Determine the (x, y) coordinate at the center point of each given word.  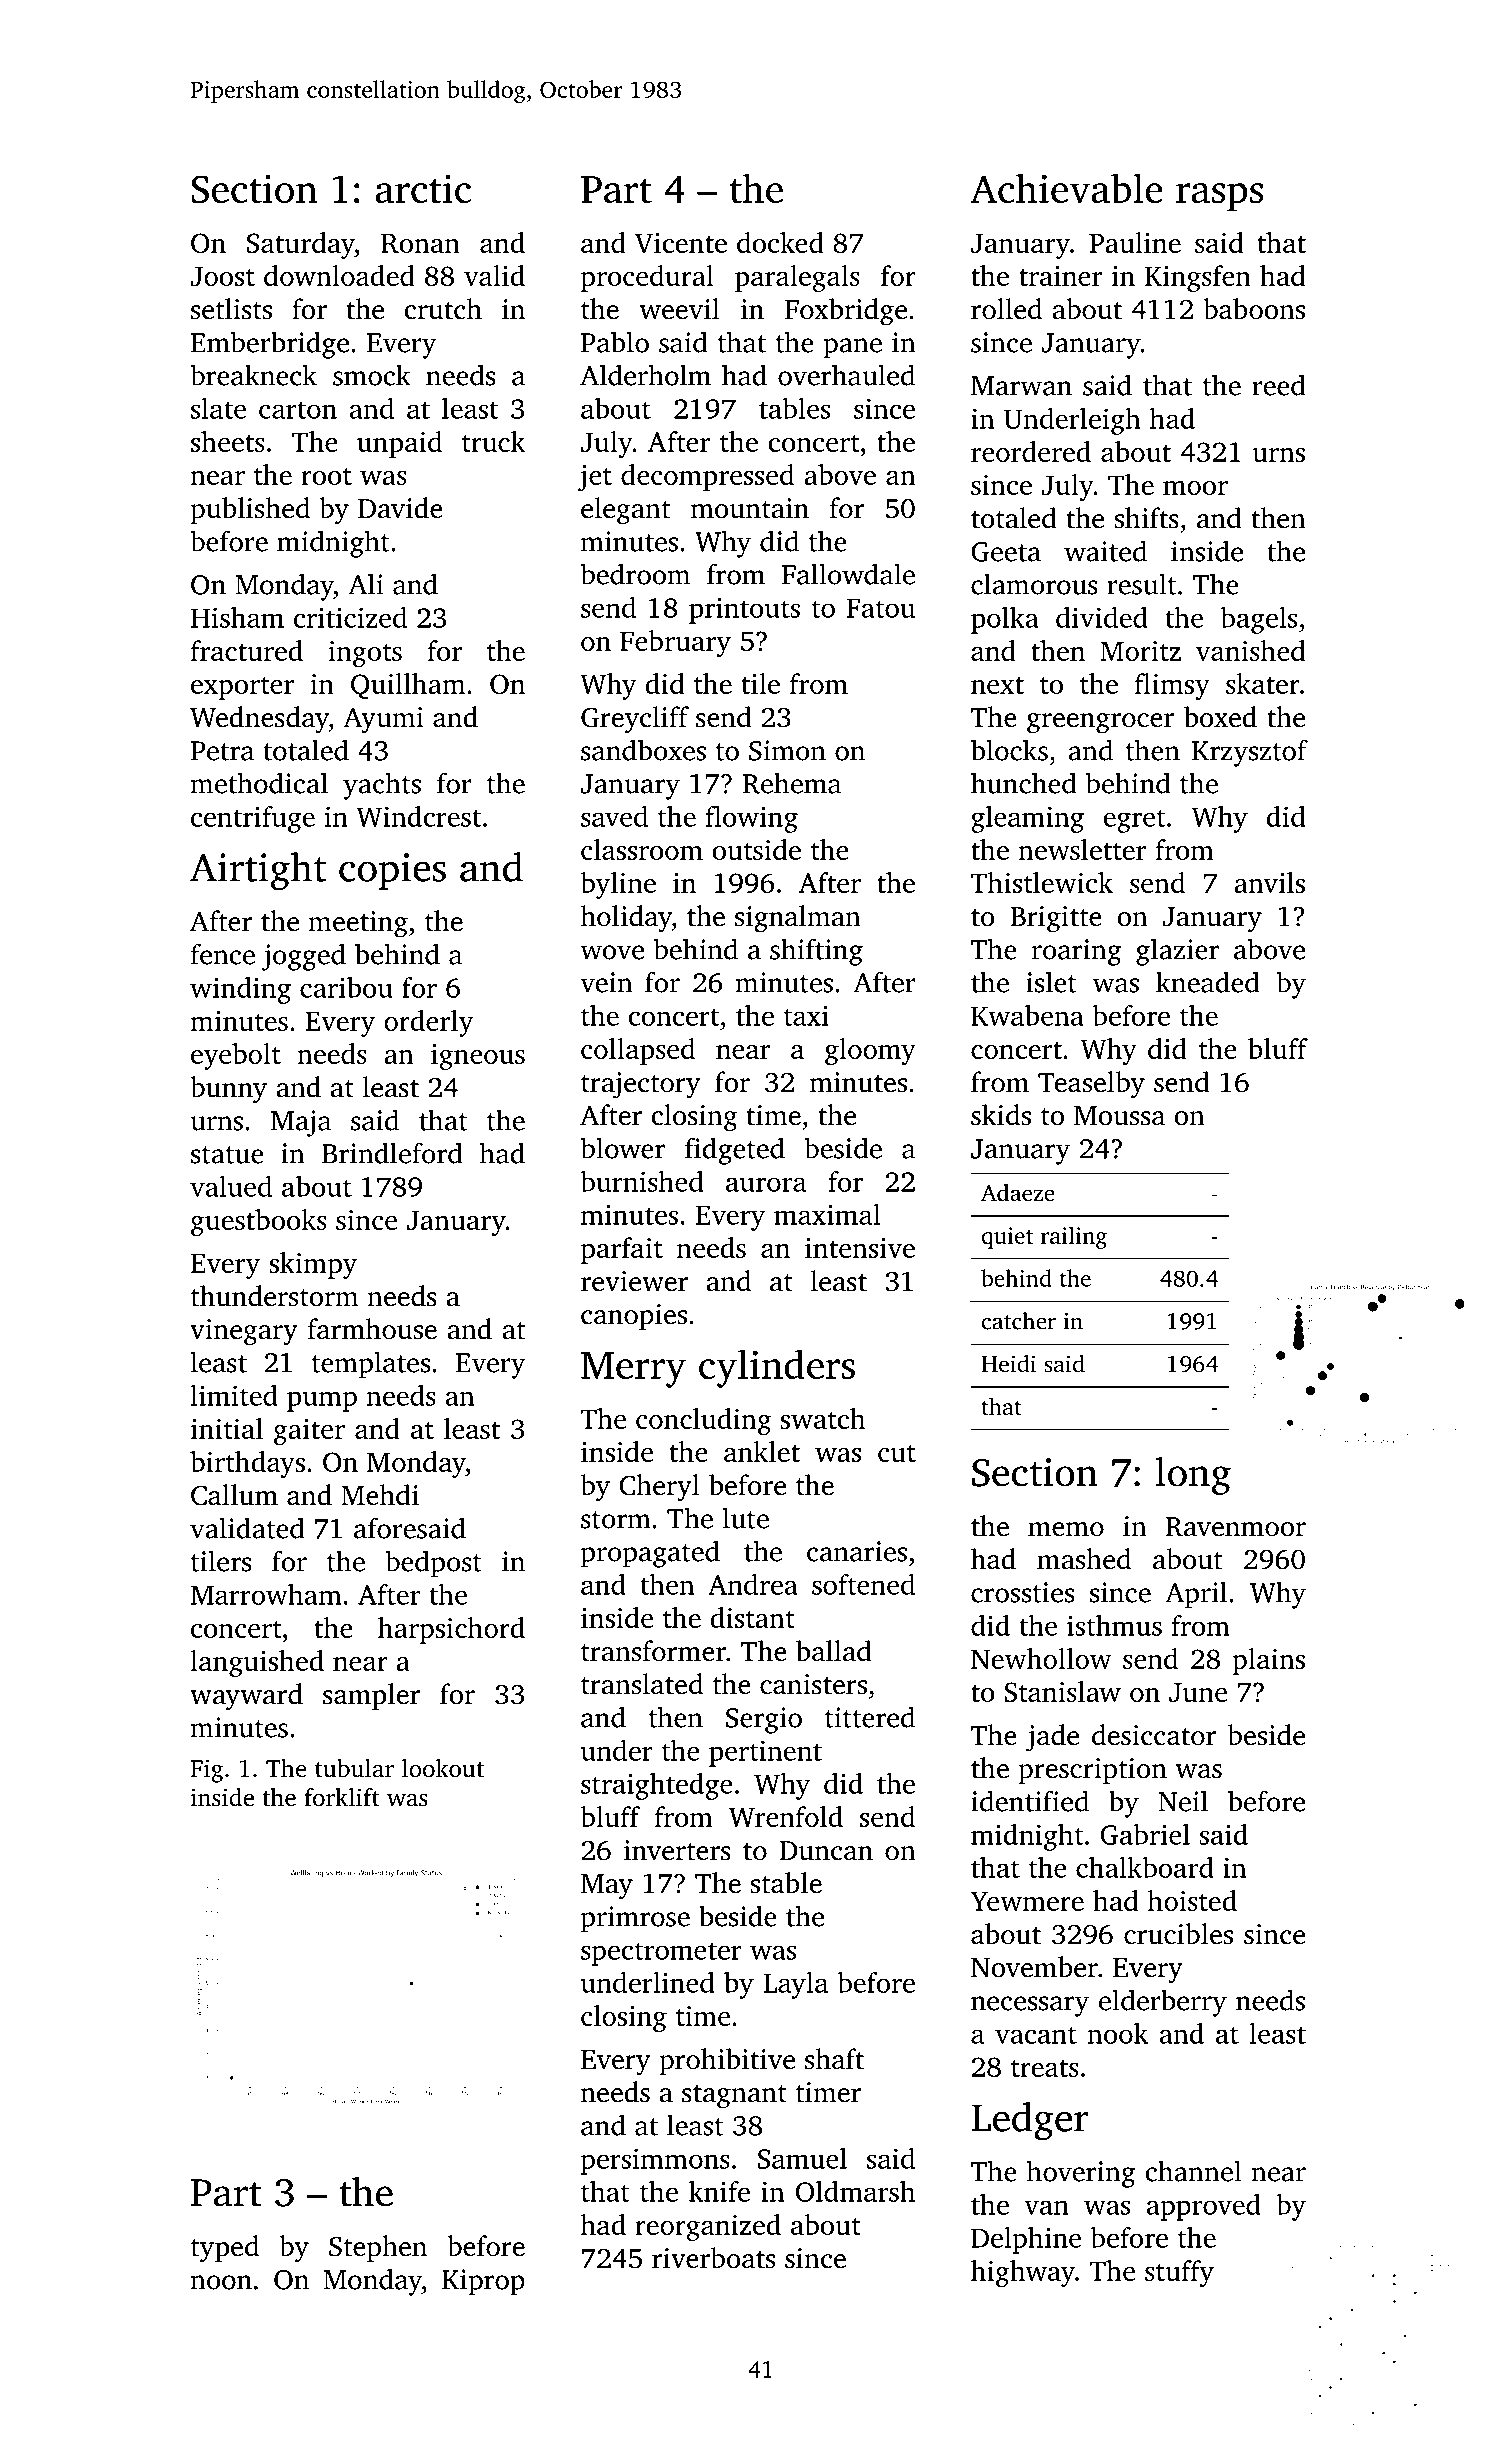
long (1193, 1476)
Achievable (1066, 188)
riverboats (713, 2258)
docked (780, 242)
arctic (423, 189)
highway (1023, 2273)
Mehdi (380, 1495)
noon (221, 2282)
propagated (650, 1554)
